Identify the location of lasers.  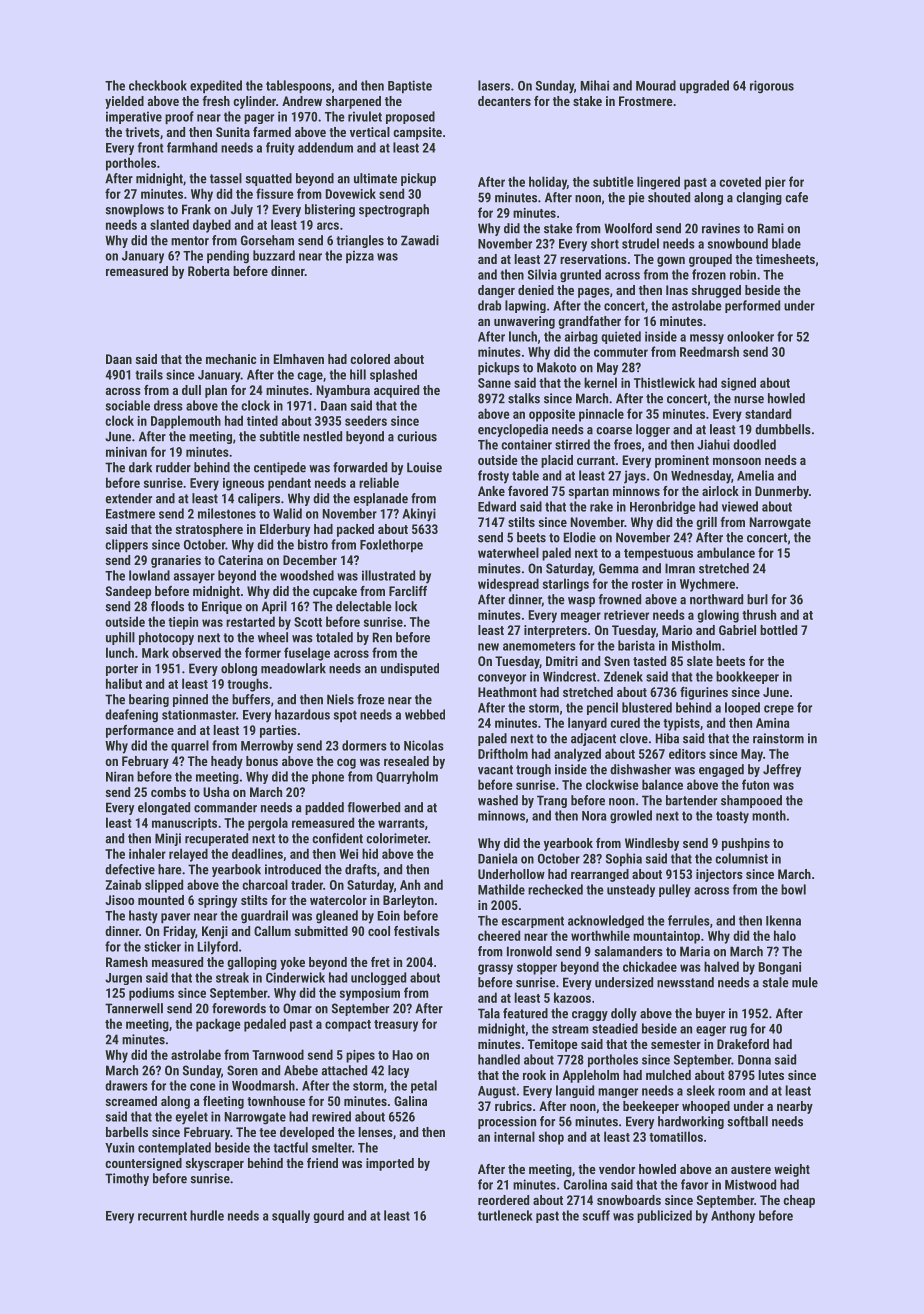
(494, 85).
